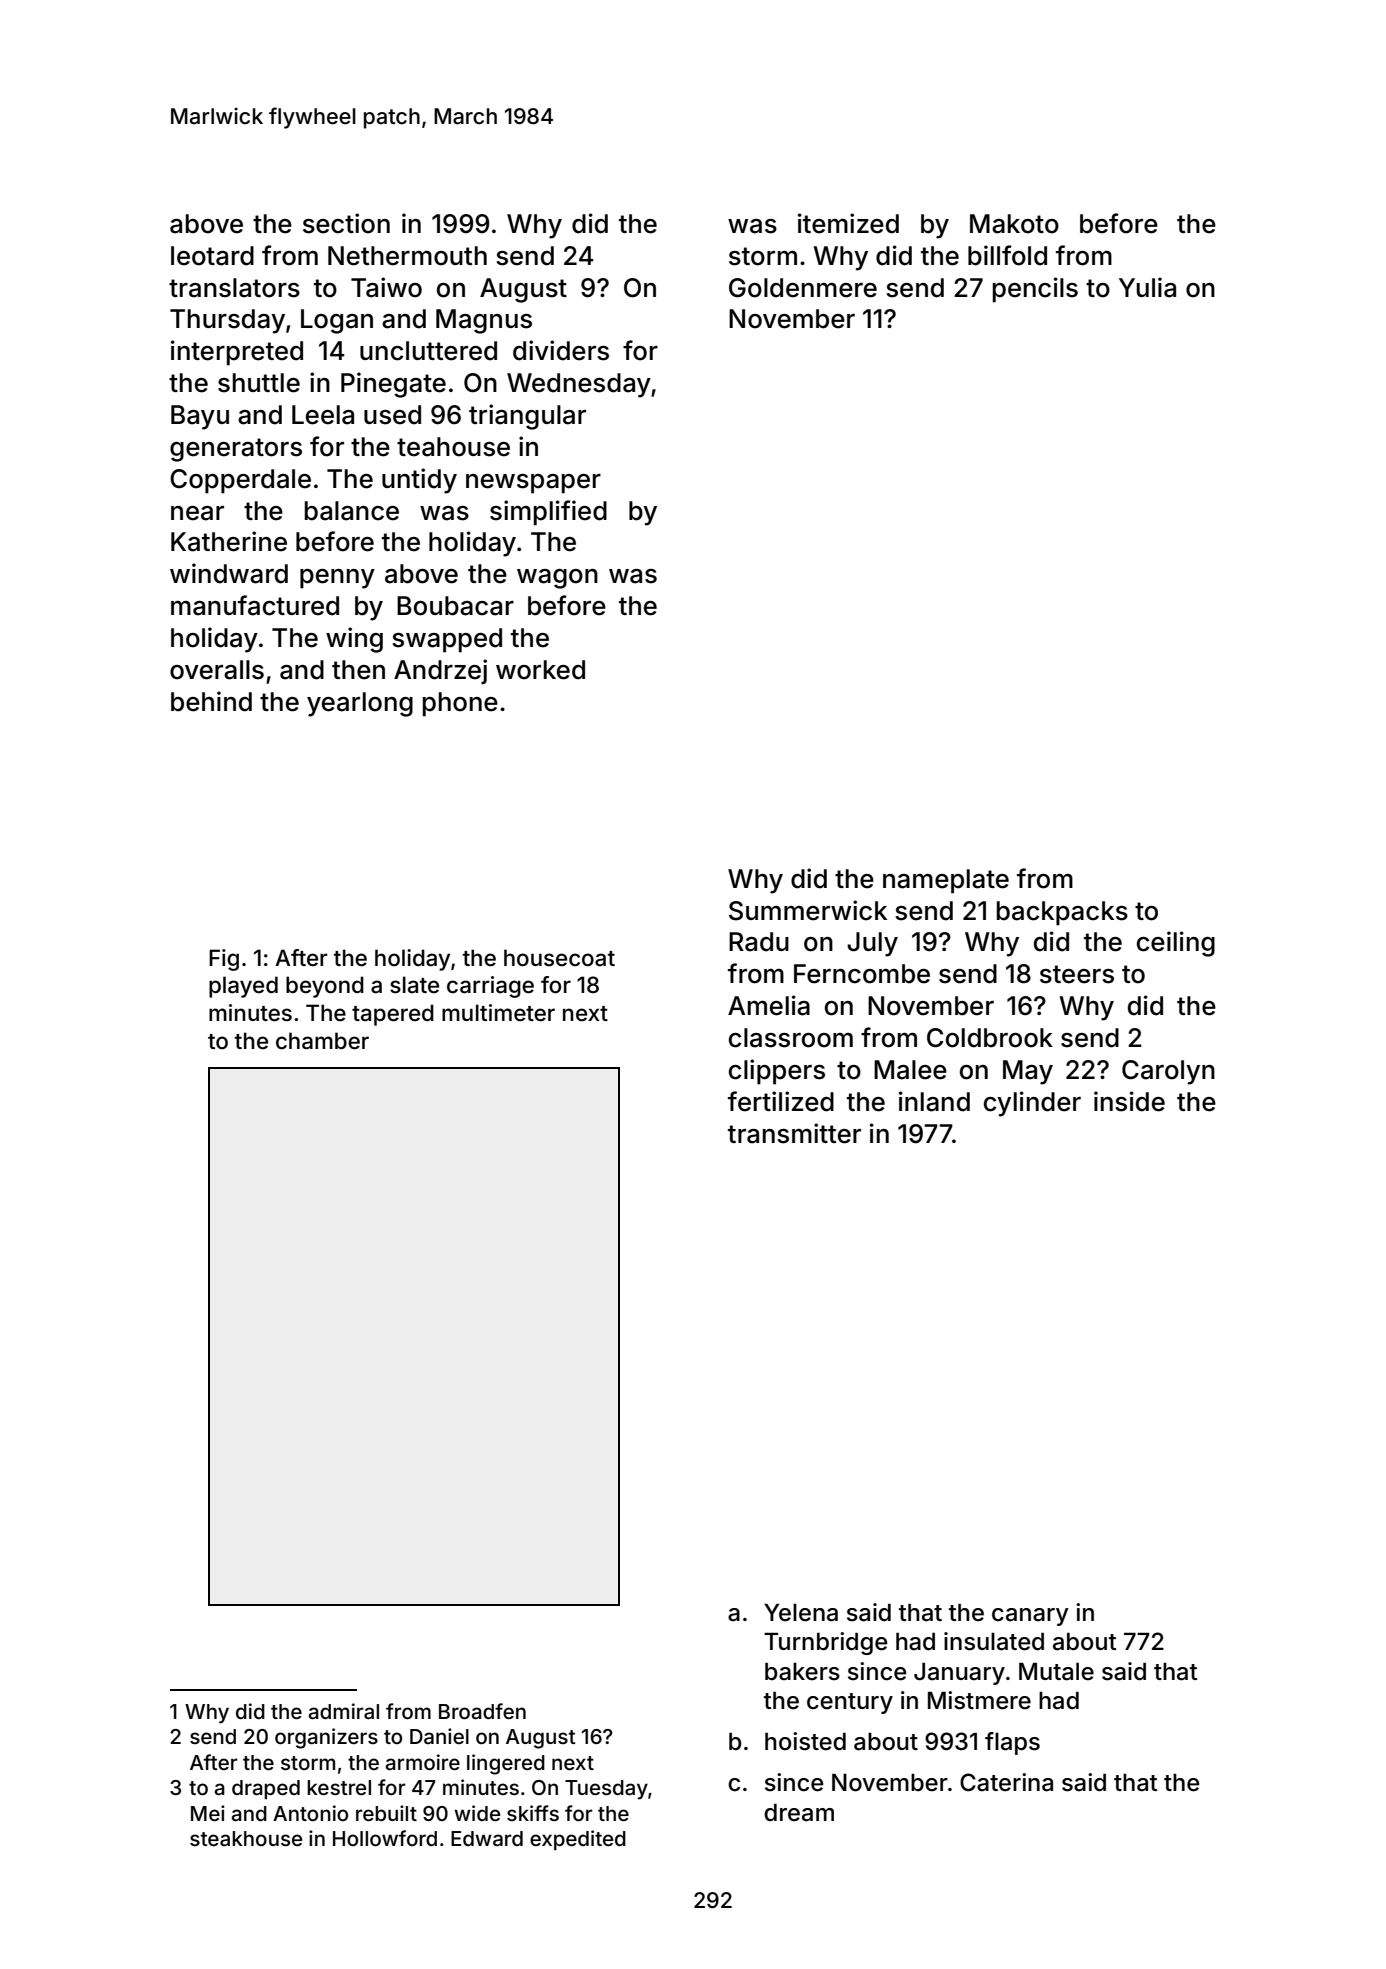 Image resolution: width=1386 pixels, height=1969 pixels. Describe the element at coordinates (759, 942) in the screenshot. I see `Radu` at that location.
